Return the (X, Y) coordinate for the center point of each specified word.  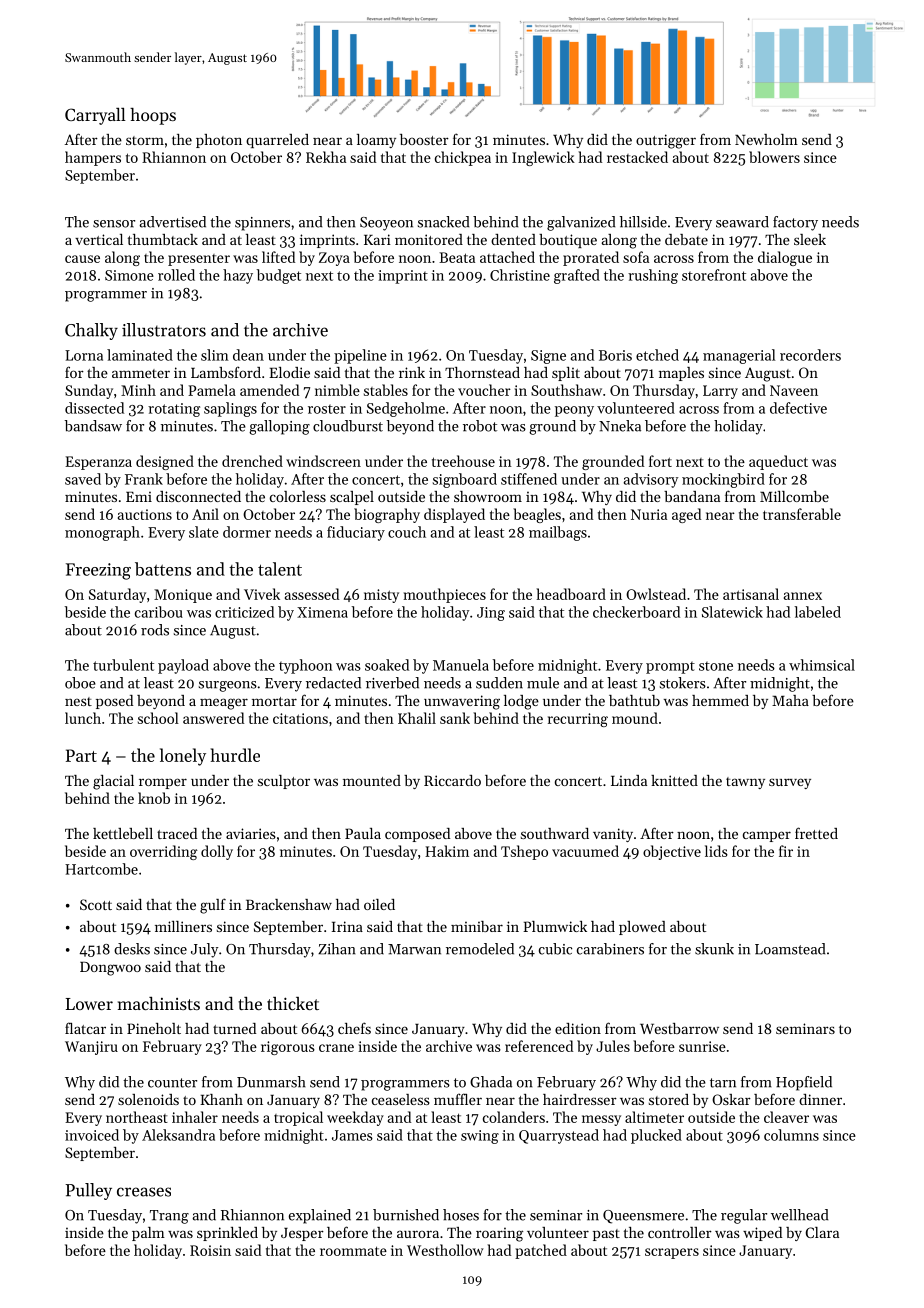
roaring (499, 1234)
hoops (153, 116)
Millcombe (794, 496)
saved (83, 479)
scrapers (672, 1253)
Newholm (766, 139)
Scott (96, 904)
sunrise (702, 1046)
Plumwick (555, 926)
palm (148, 1234)
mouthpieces (445, 595)
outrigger (666, 141)
